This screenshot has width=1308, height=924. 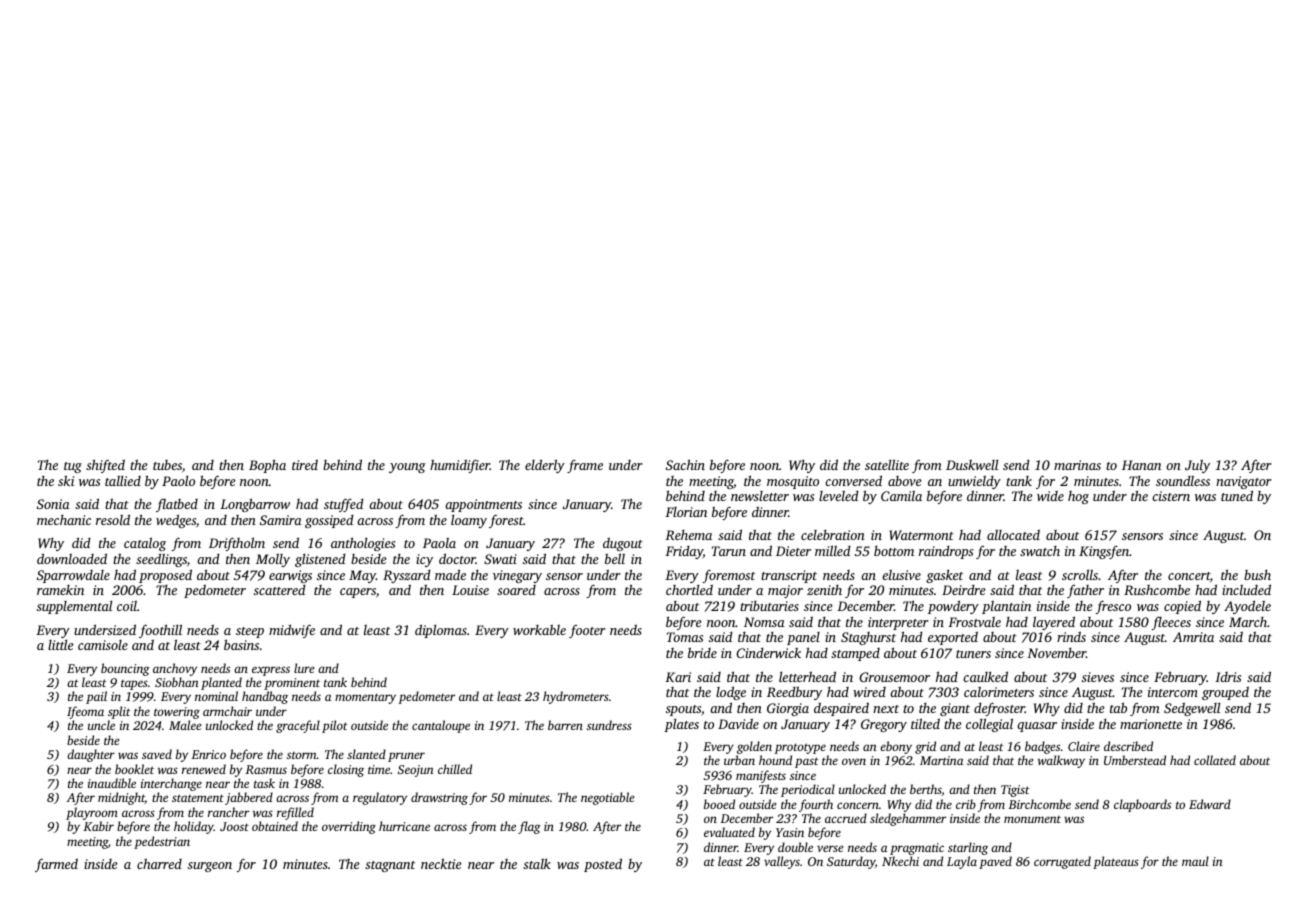 I want to click on soundless, so click(x=1183, y=481).
